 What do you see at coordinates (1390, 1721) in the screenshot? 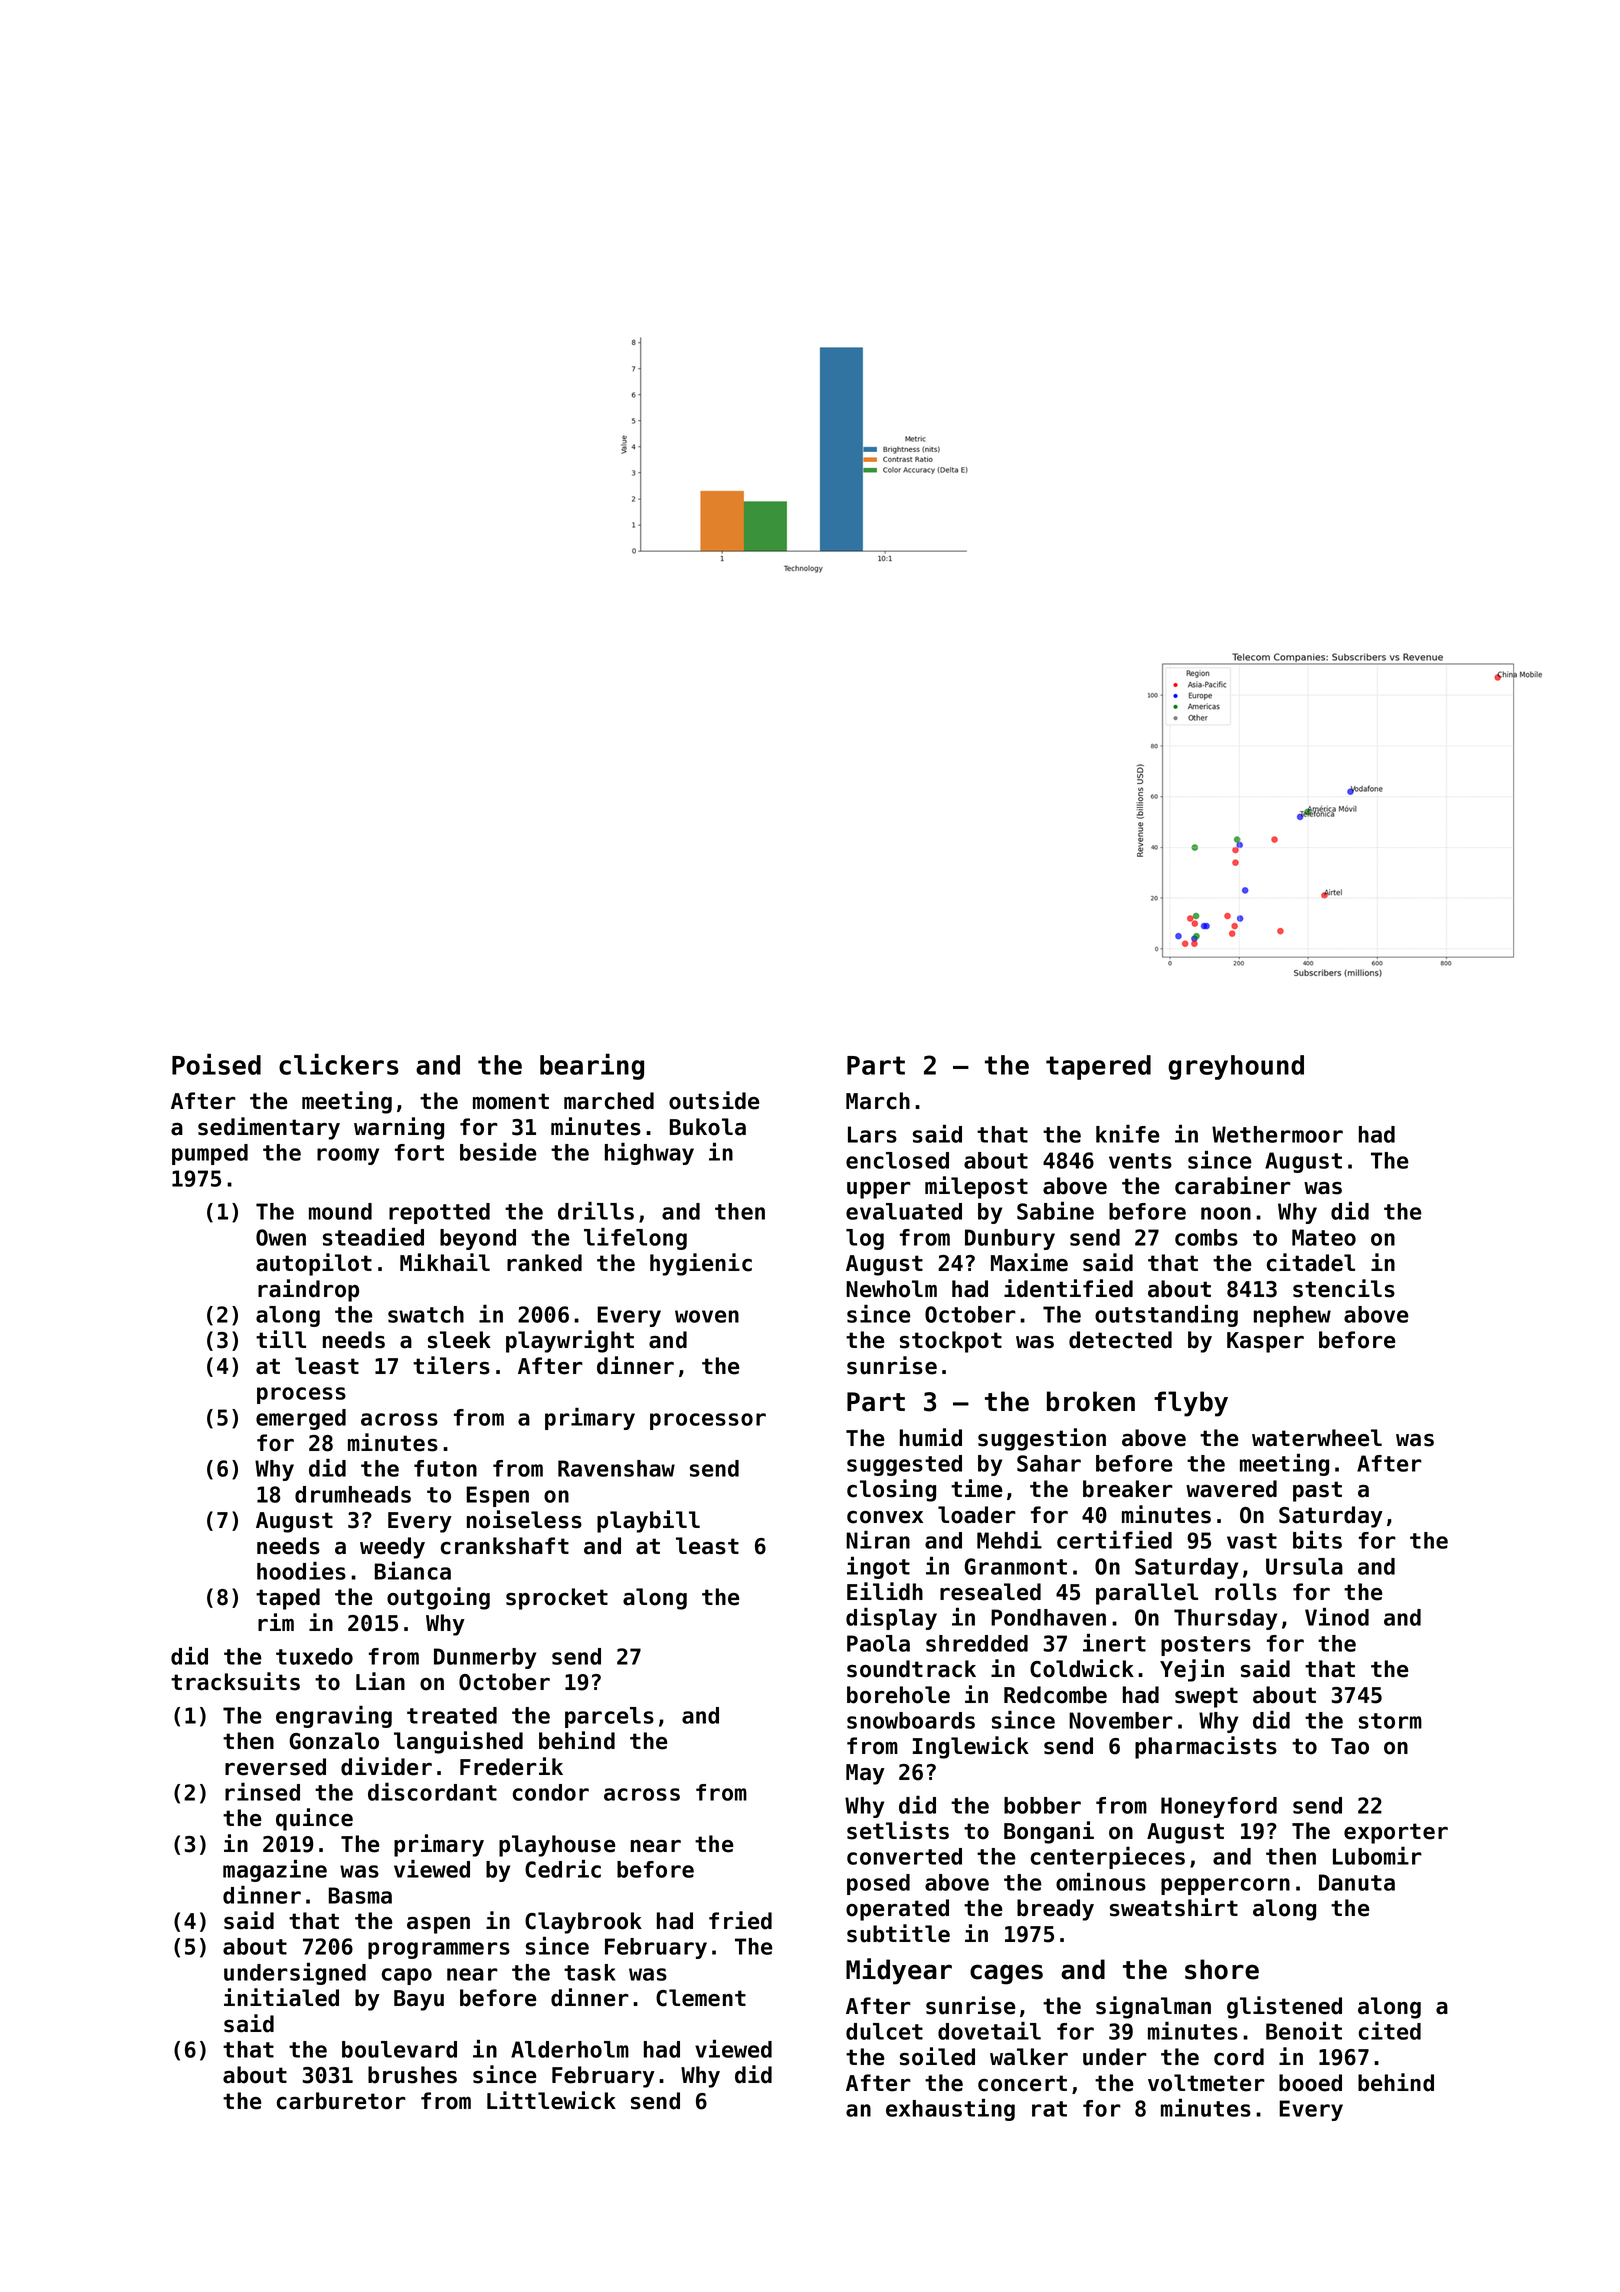
I see `storm` at bounding box center [1390, 1721].
